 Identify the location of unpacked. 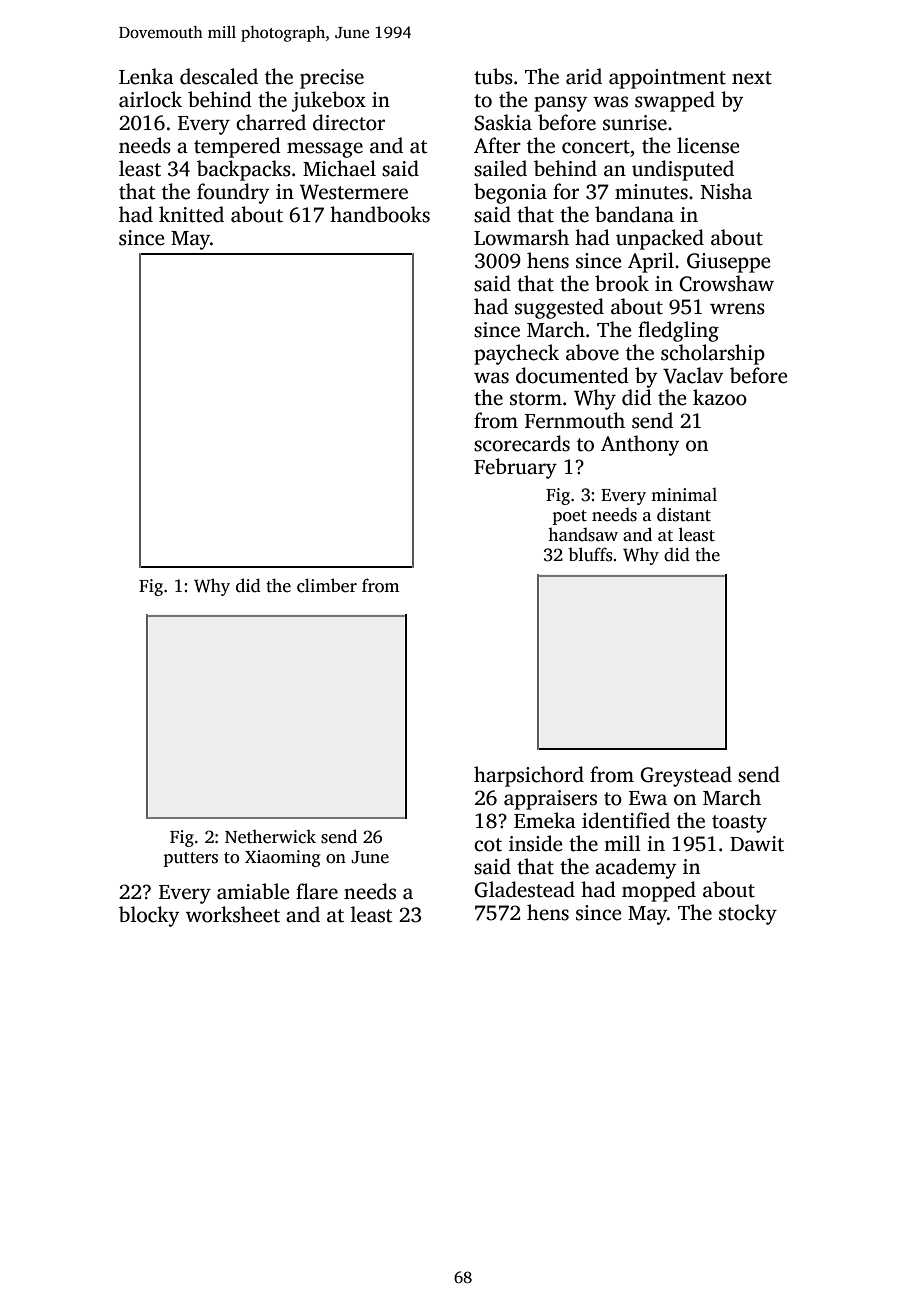
(660, 239).
